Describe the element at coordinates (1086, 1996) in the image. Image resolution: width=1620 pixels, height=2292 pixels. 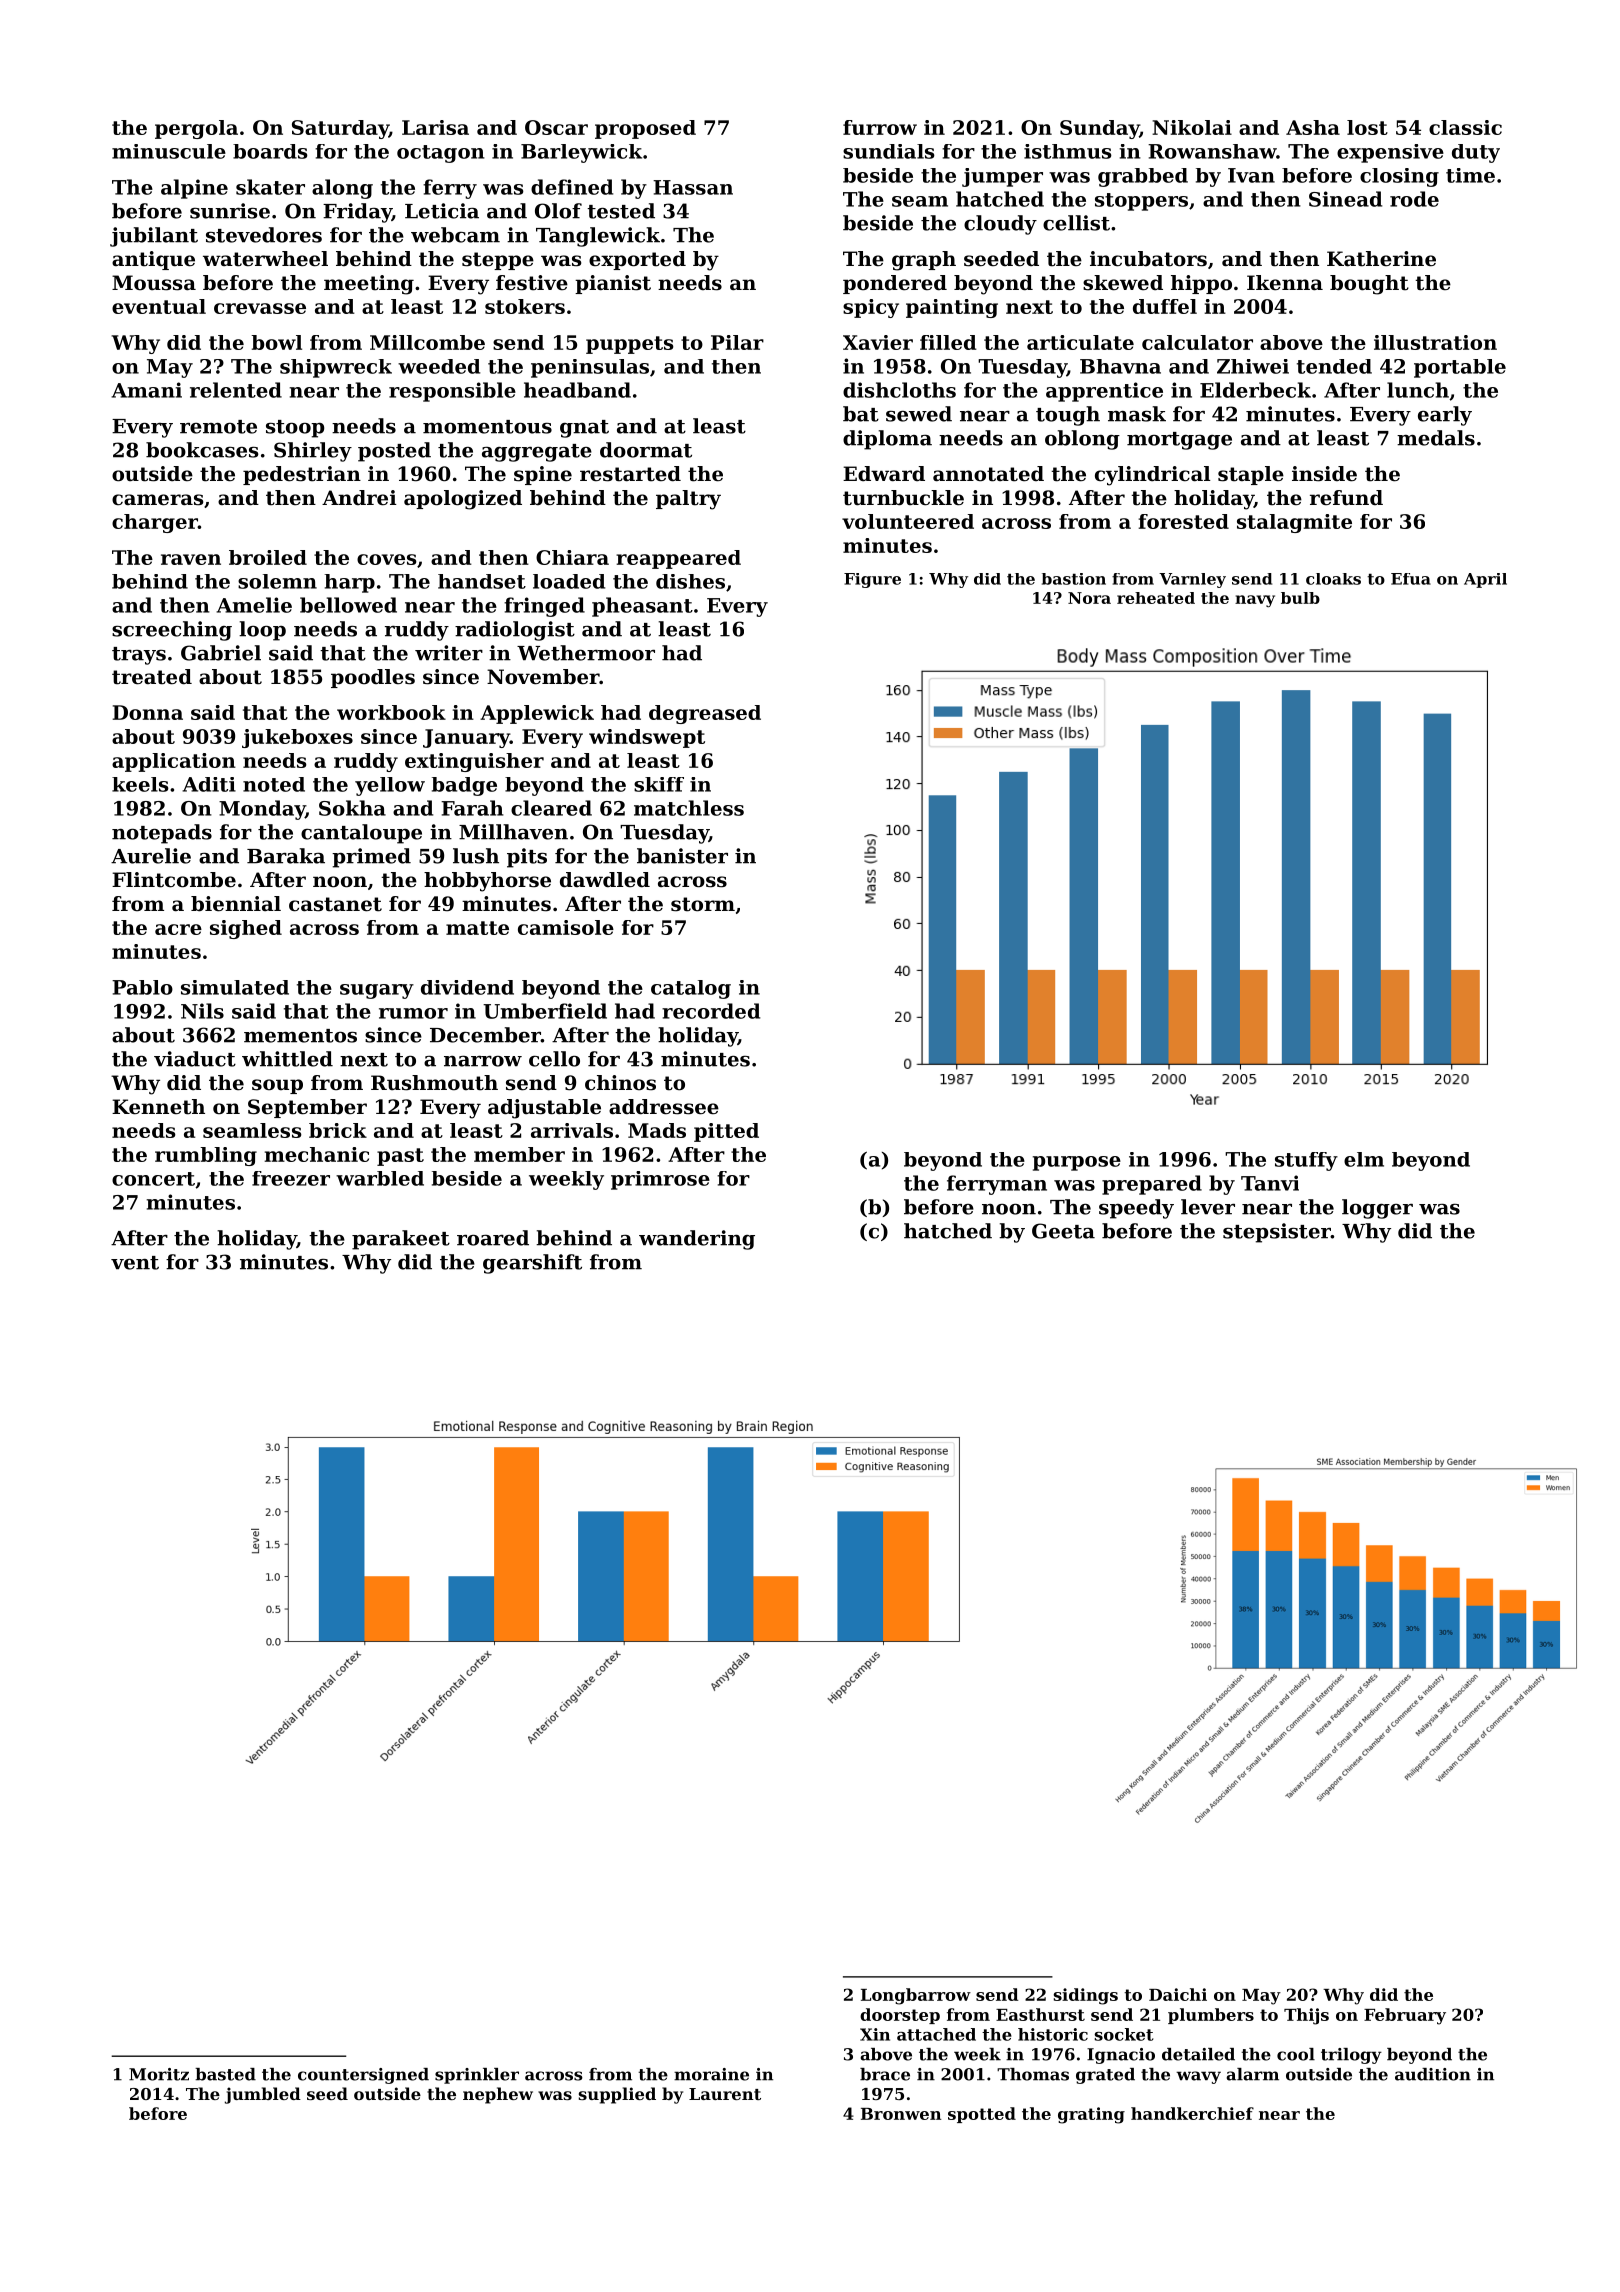
I see `sidings` at that location.
